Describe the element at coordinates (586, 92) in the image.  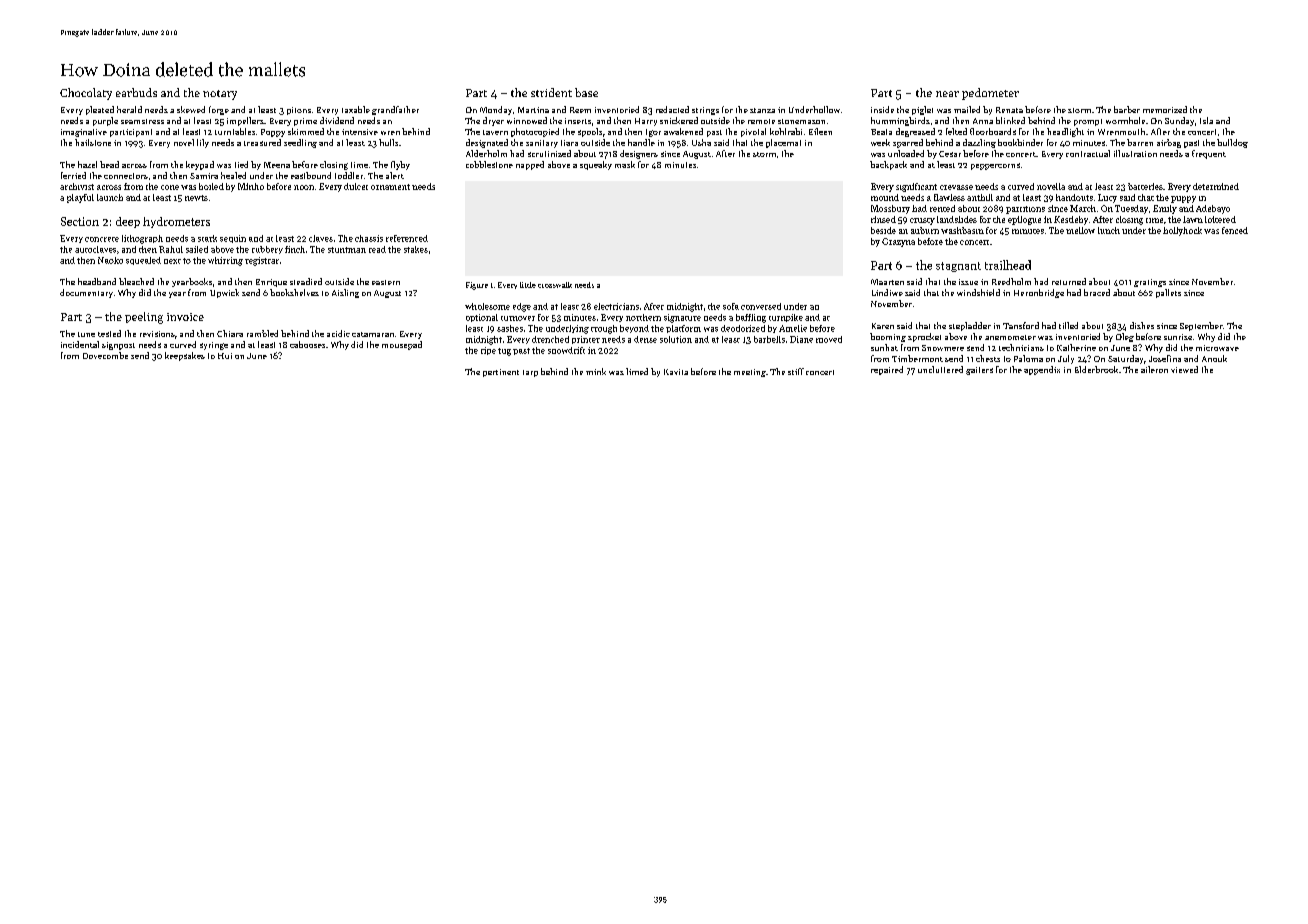
I see `base` at that location.
